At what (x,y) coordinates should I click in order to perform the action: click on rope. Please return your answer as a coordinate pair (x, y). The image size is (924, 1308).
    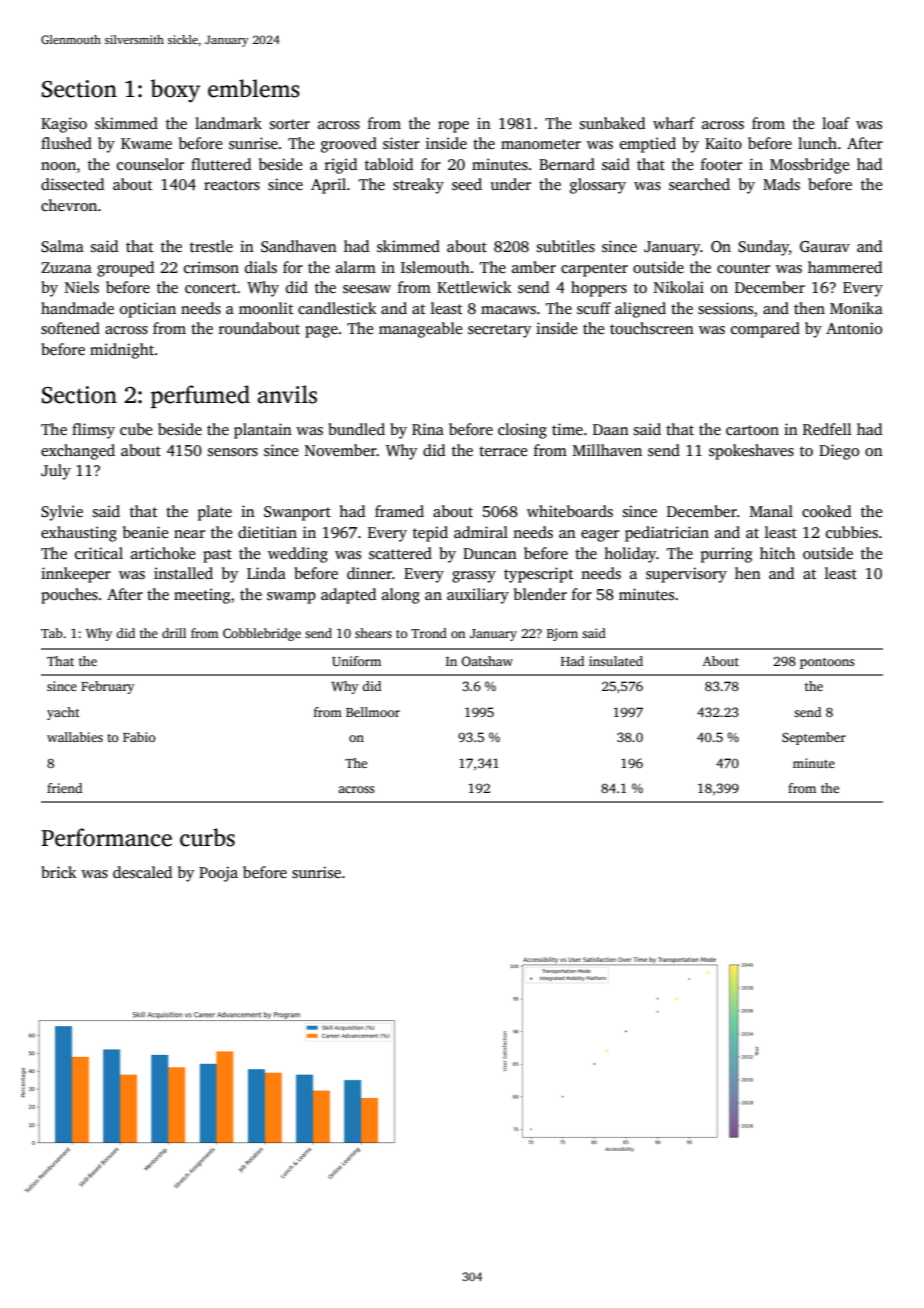
    Looking at the image, I should click on (453, 127).
